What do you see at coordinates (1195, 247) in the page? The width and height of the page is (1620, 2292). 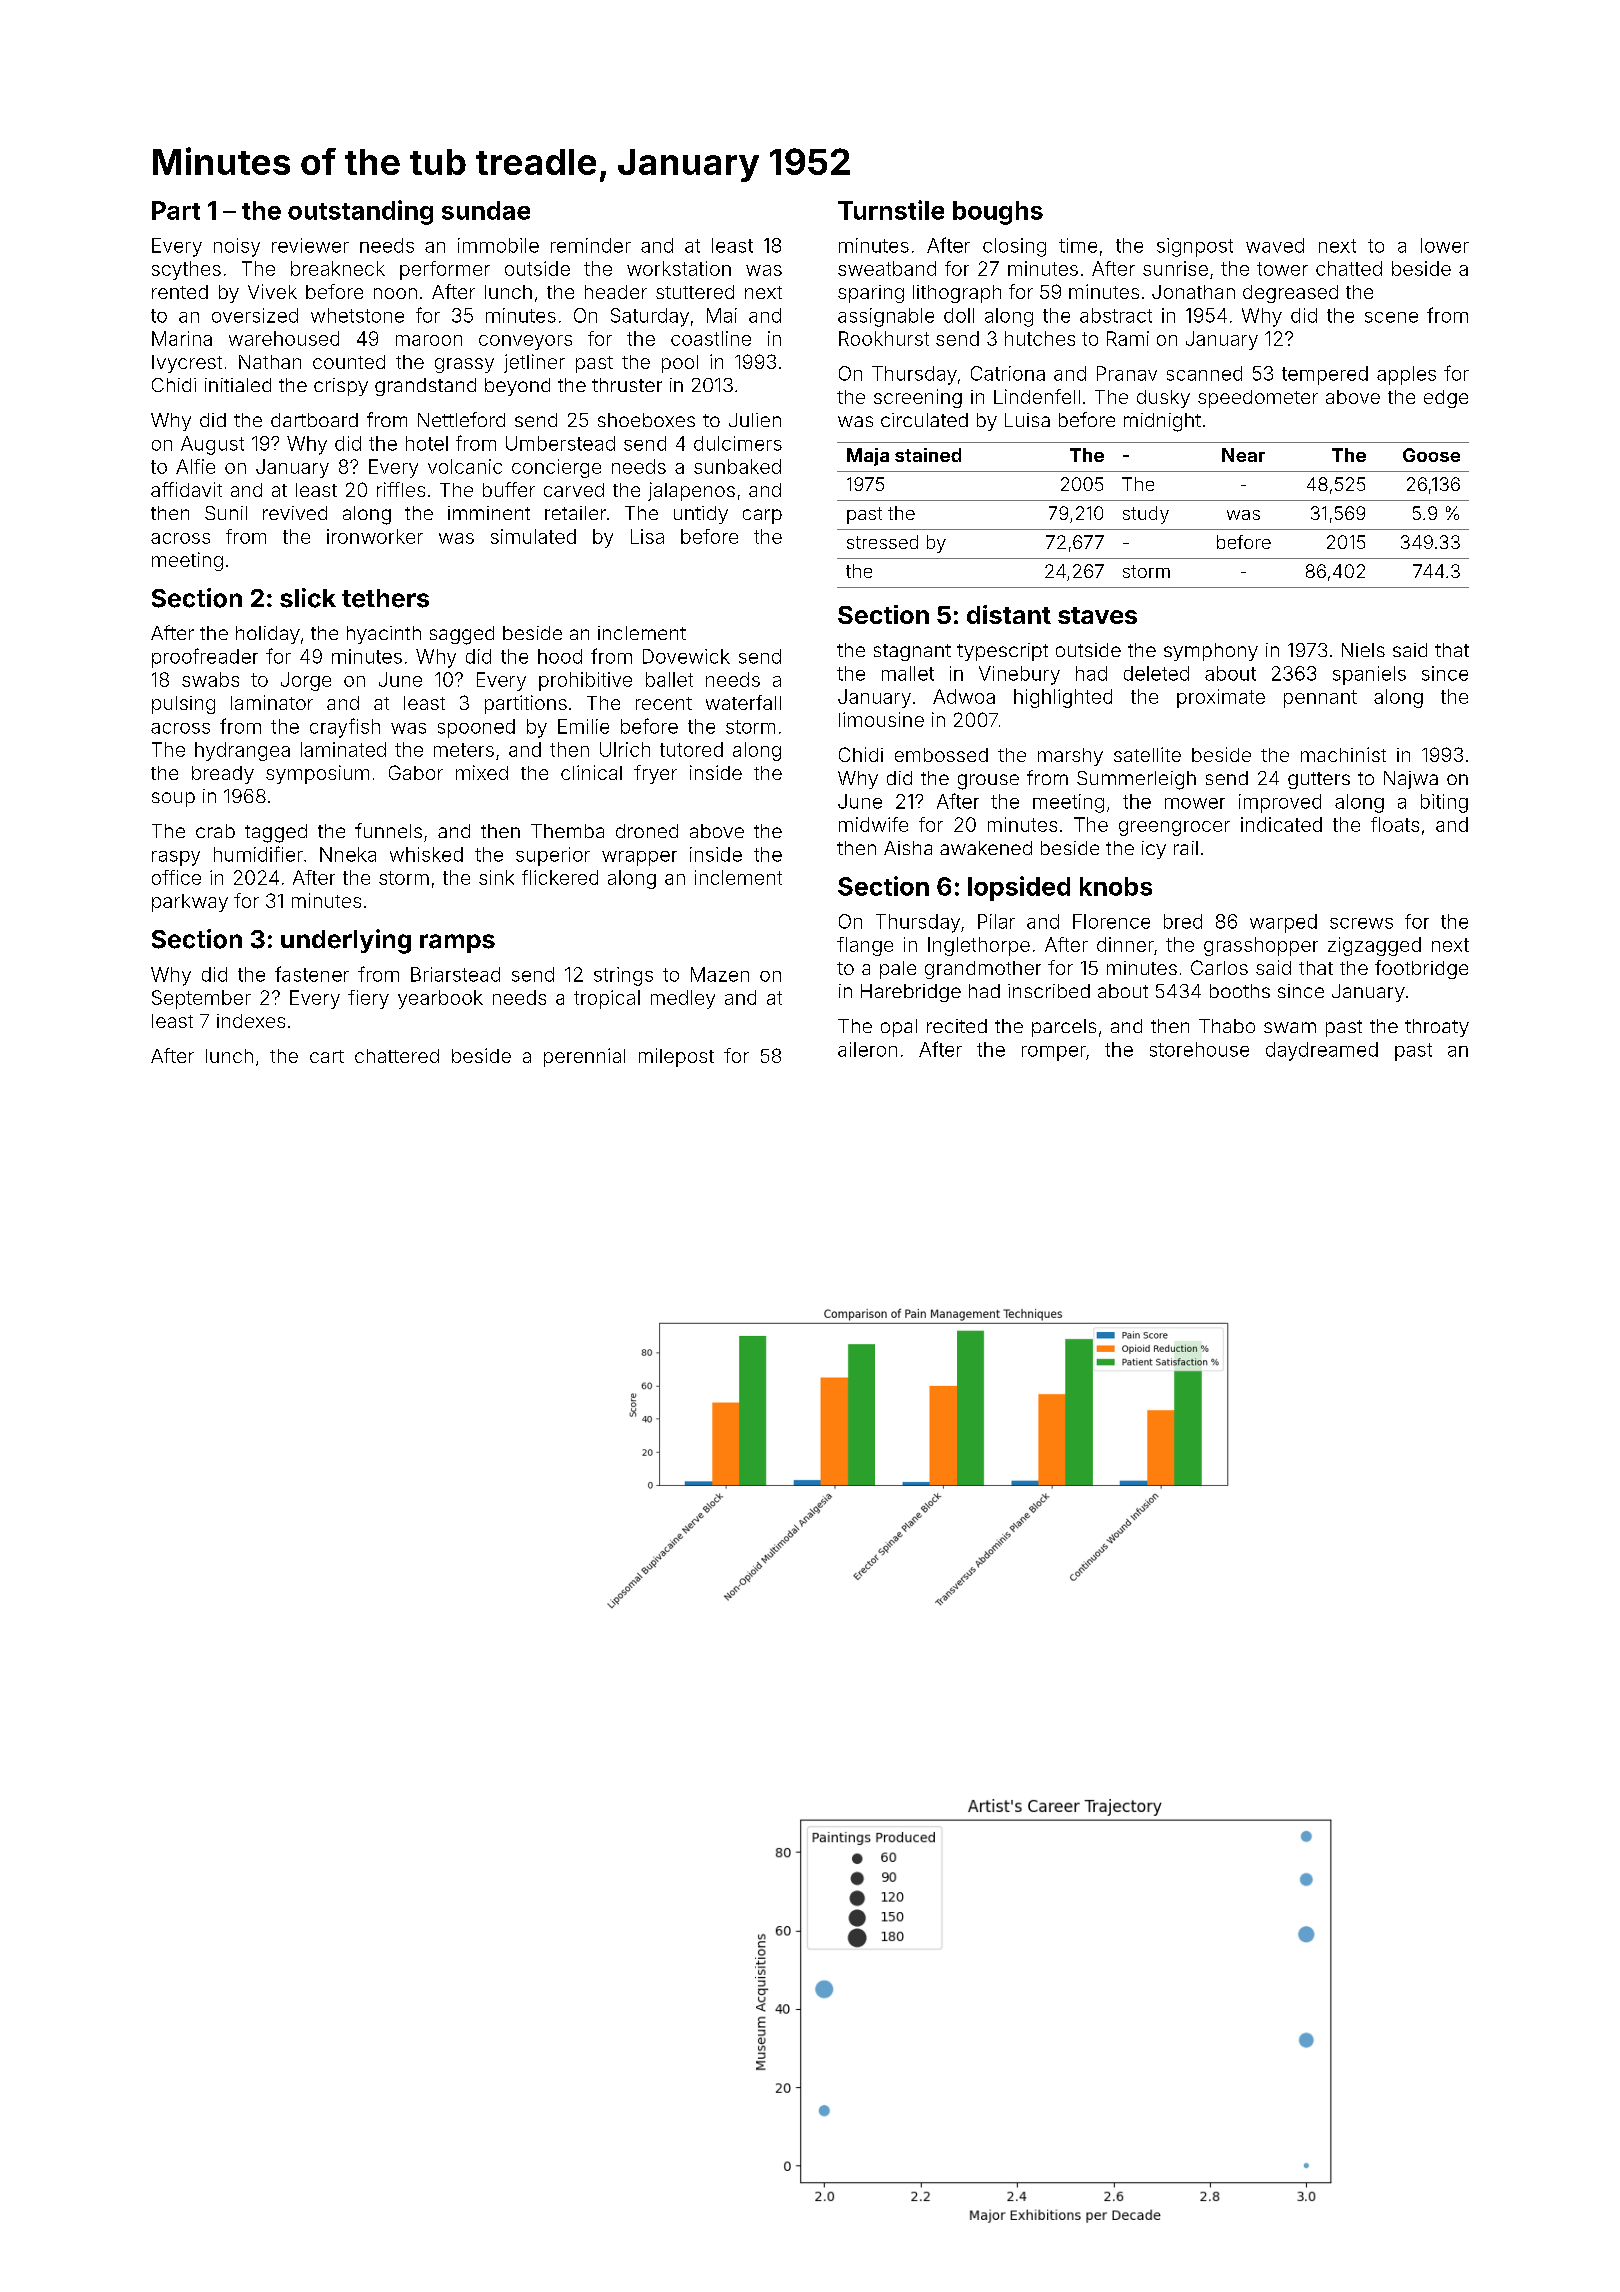 I see `signpost` at bounding box center [1195, 247].
